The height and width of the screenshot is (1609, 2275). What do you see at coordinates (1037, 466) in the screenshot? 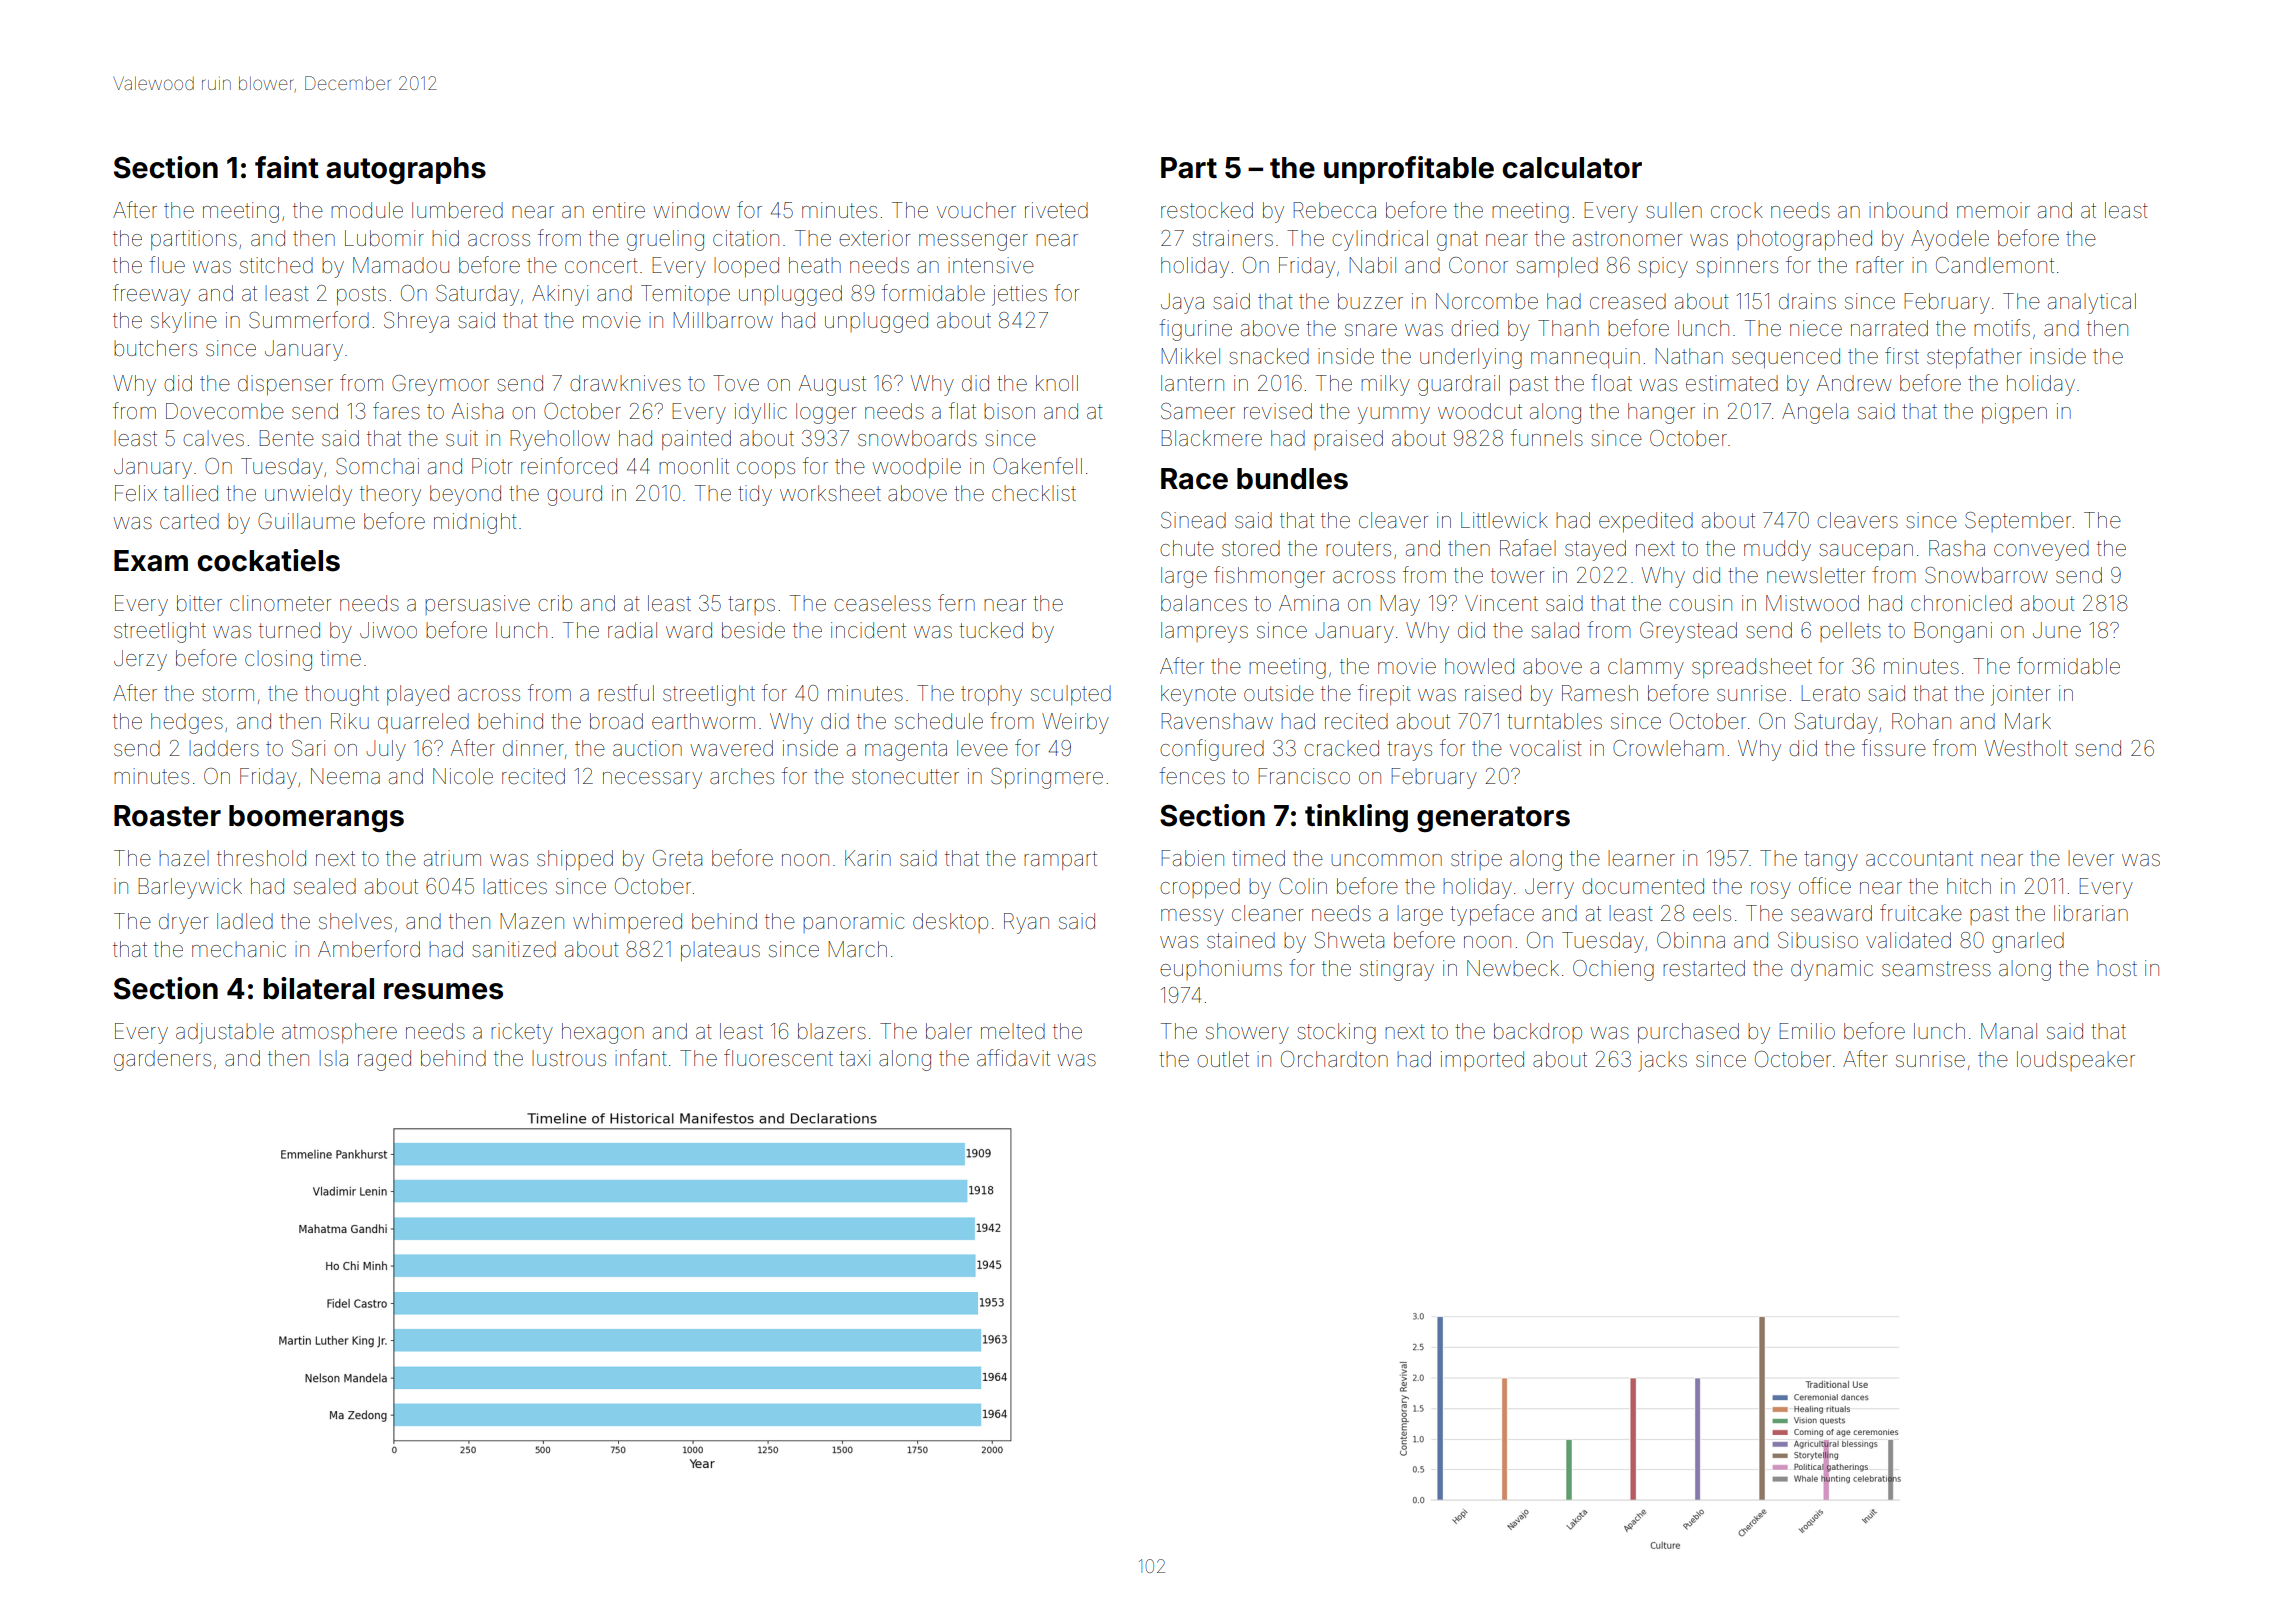
I see `Oakenfell` at bounding box center [1037, 466].
